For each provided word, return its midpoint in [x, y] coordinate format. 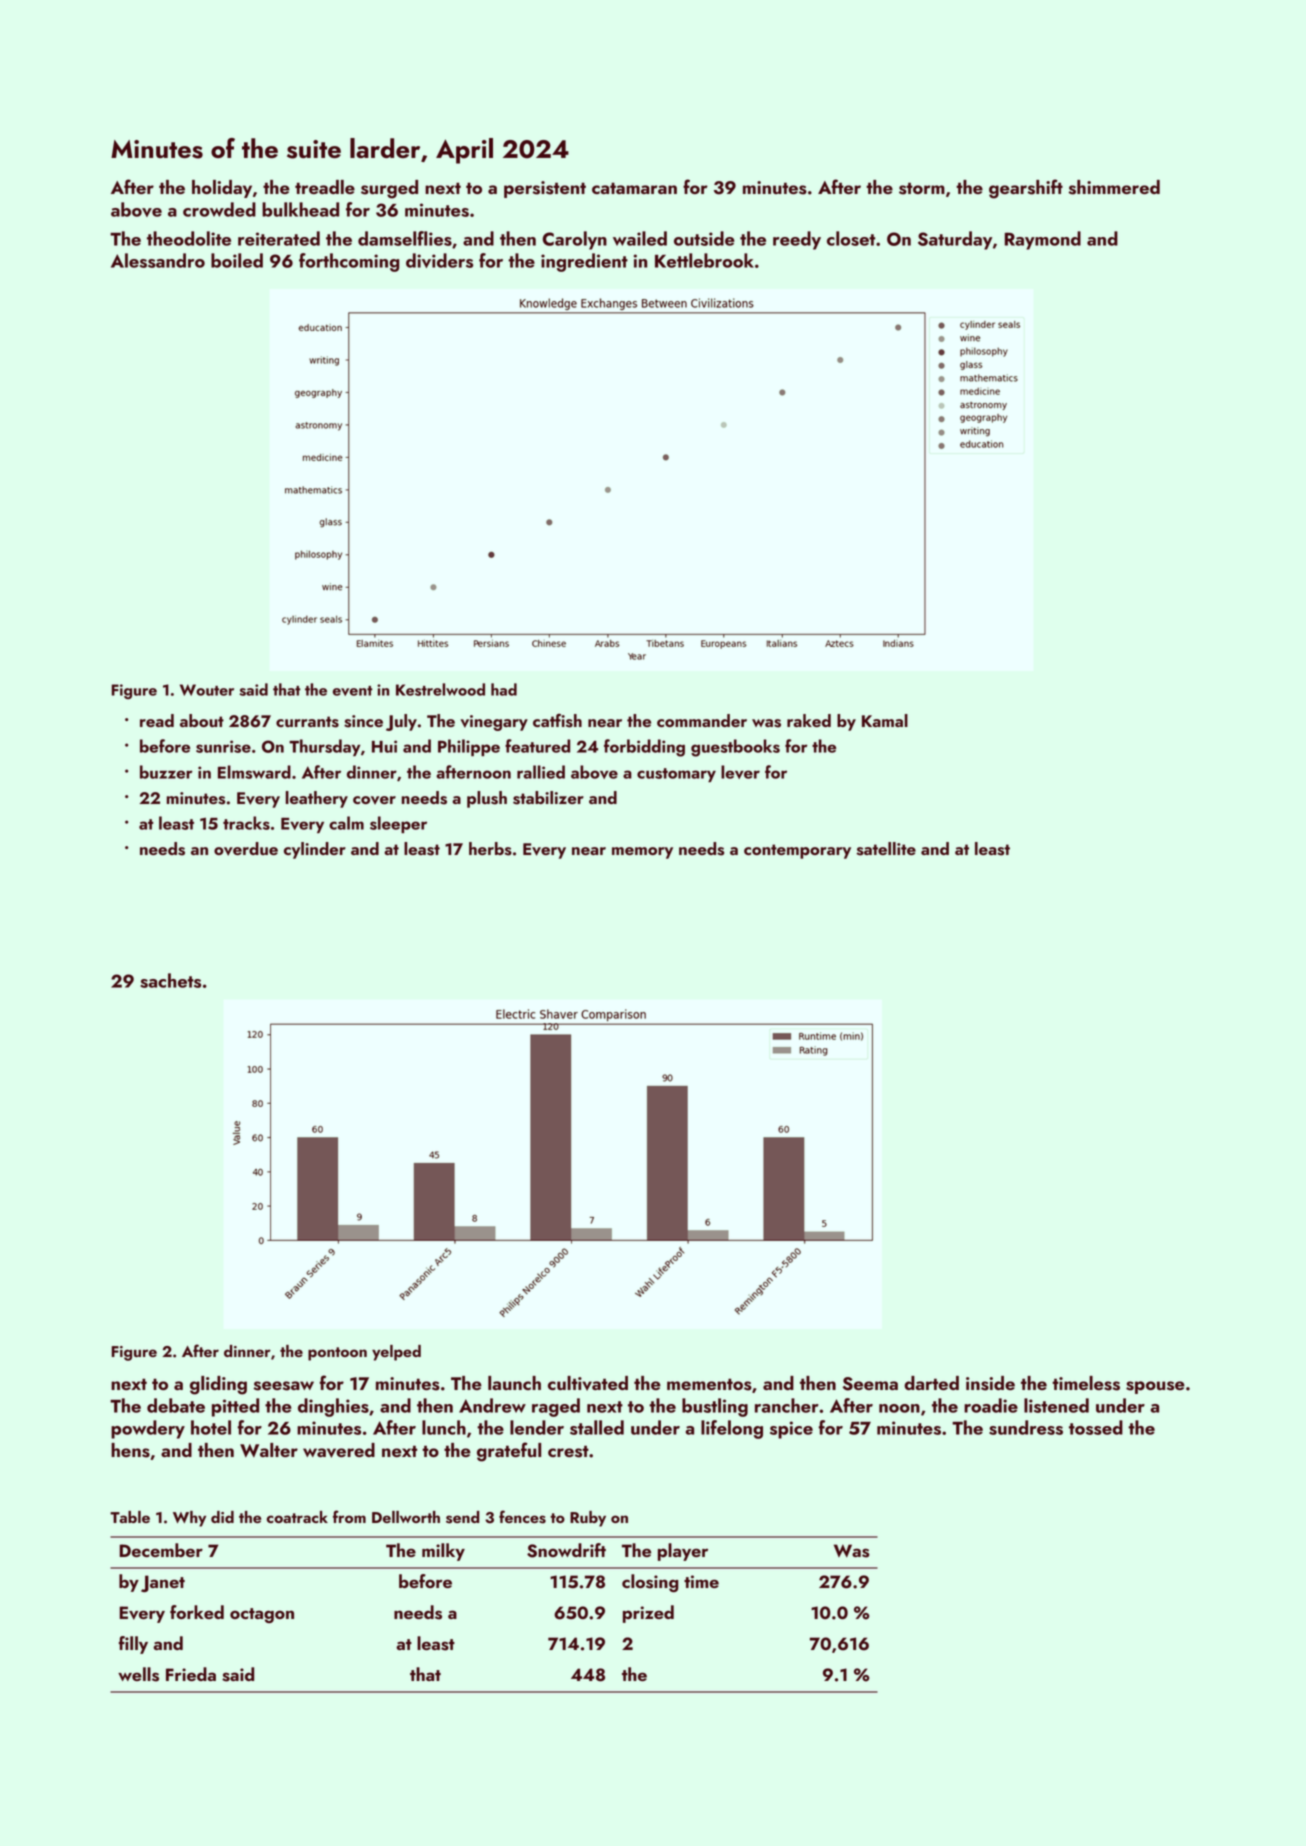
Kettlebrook [704, 260]
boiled [237, 260]
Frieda [191, 1674]
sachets [170, 980]
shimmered [1114, 187]
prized [648, 1614]
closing [650, 1583]
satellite [886, 849]
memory [642, 853]
